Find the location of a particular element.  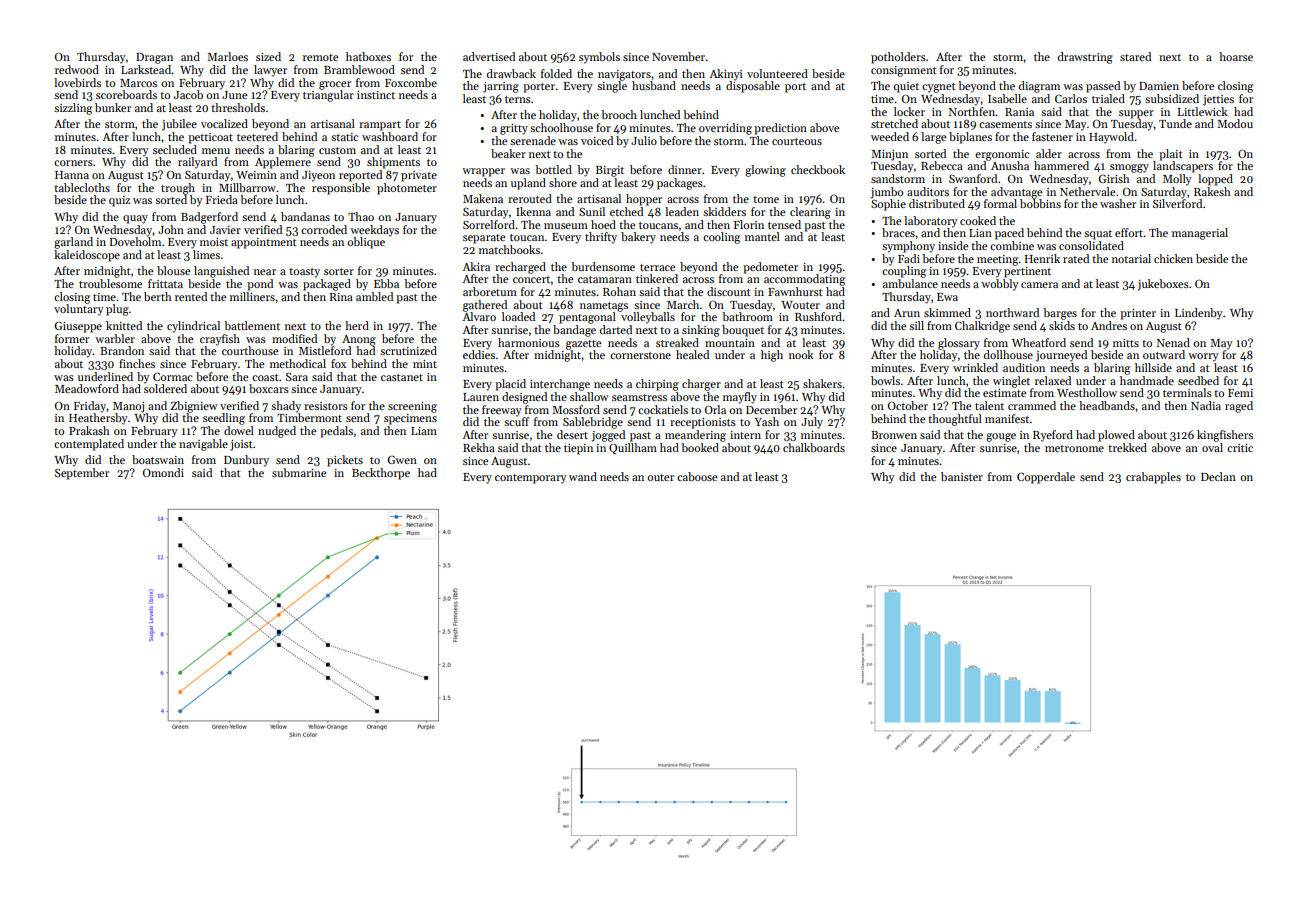

harmonious is located at coordinates (529, 342).
